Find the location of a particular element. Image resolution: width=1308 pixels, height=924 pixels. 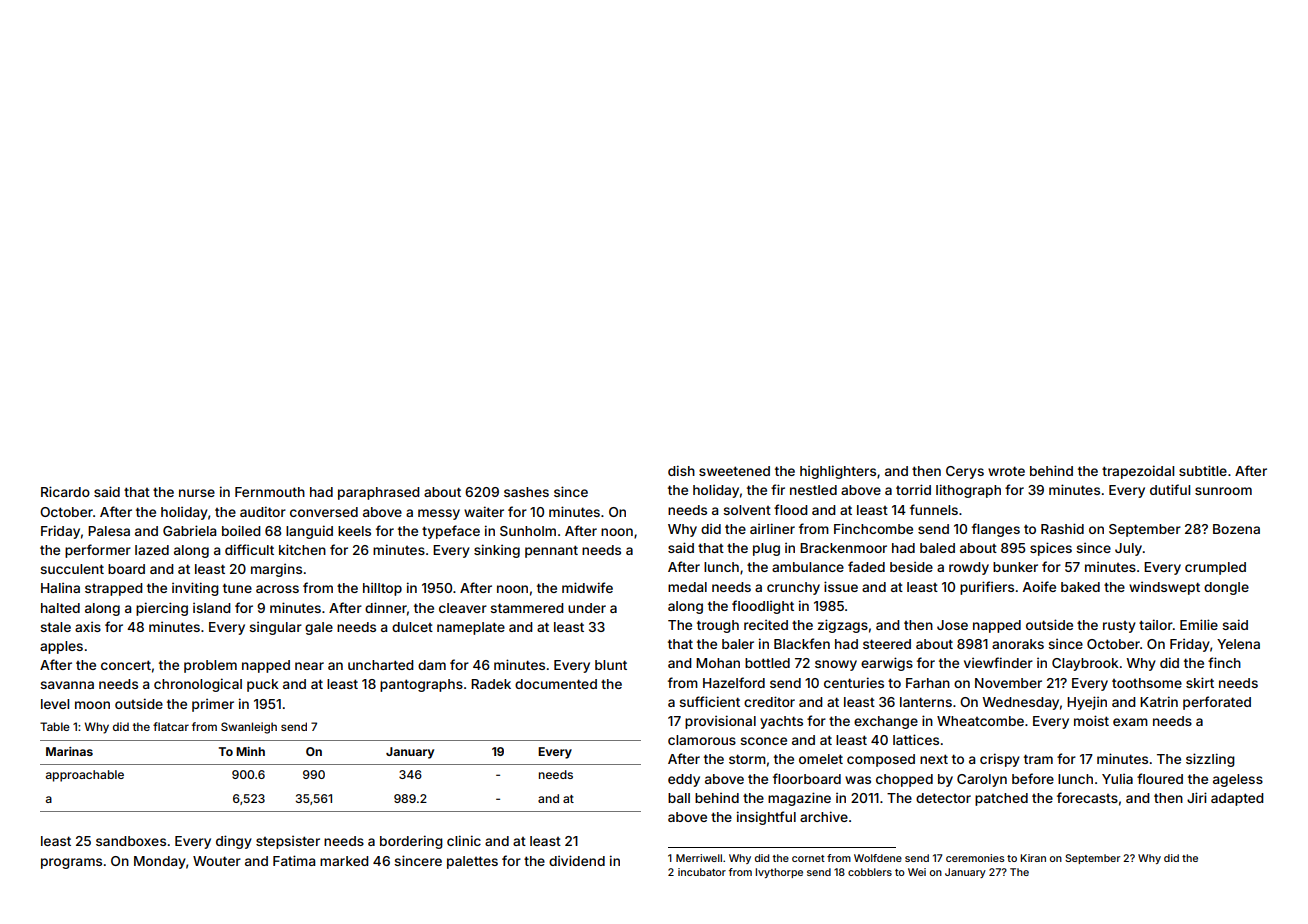

Monday is located at coordinates (160, 862).
